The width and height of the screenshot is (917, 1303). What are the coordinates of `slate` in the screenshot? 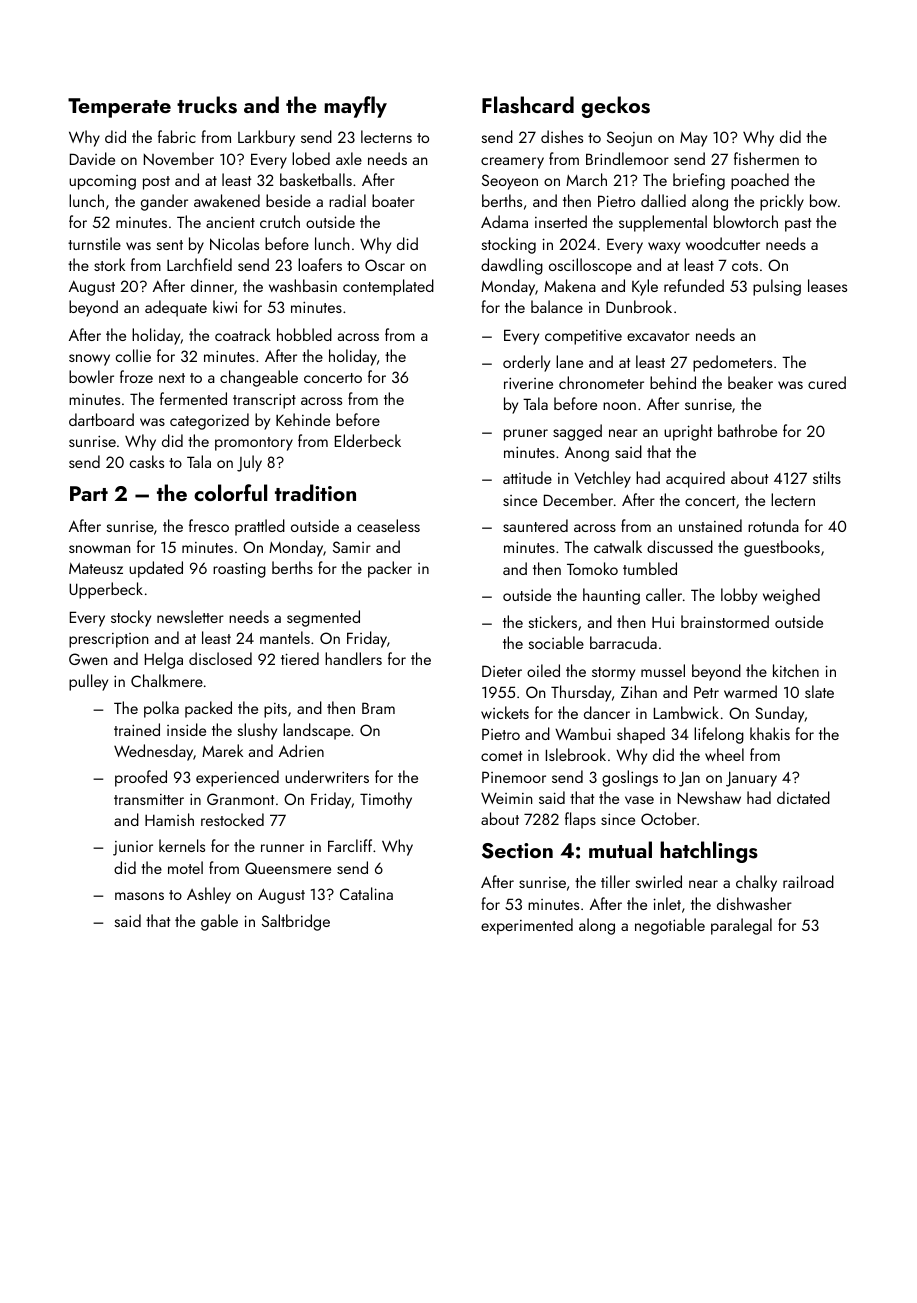 It's located at (819, 691).
